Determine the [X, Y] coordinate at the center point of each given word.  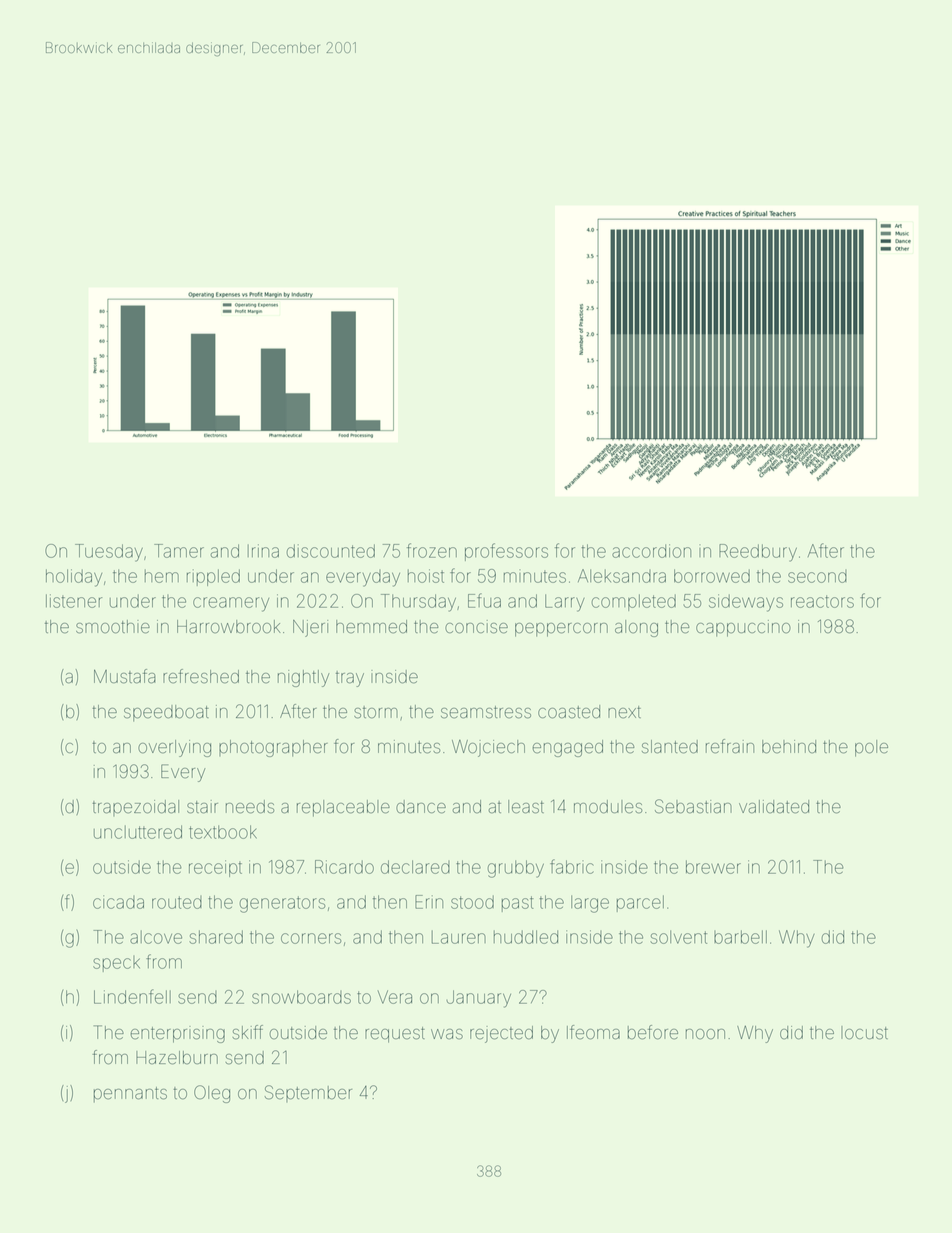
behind [789, 747]
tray [350, 679]
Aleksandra [622, 576]
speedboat [166, 713]
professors [506, 552]
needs [250, 807]
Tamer [179, 551]
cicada [118, 902]
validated [774, 807]
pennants [130, 1094]
